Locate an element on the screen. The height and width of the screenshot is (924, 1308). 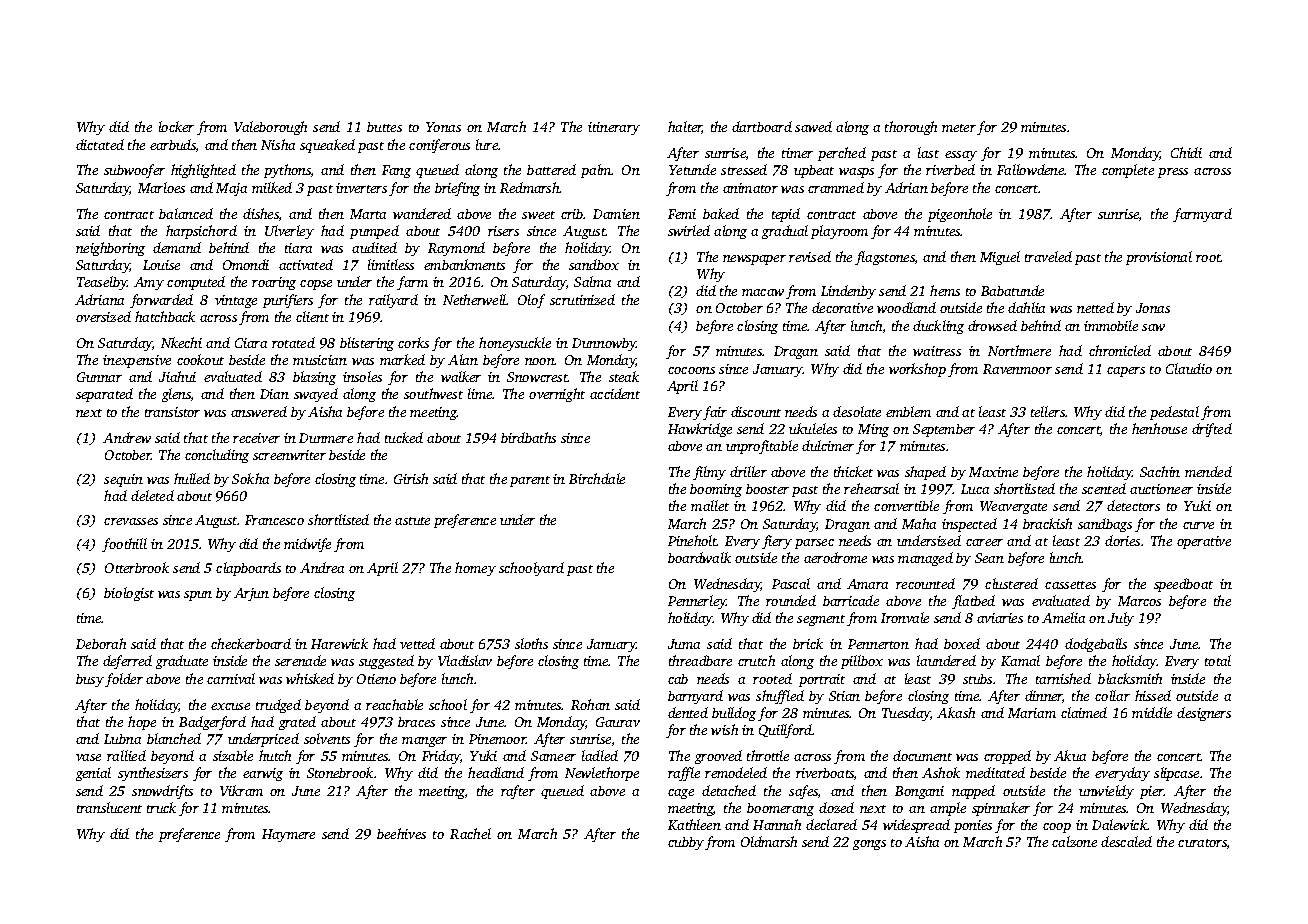
meter is located at coordinates (959, 128).
